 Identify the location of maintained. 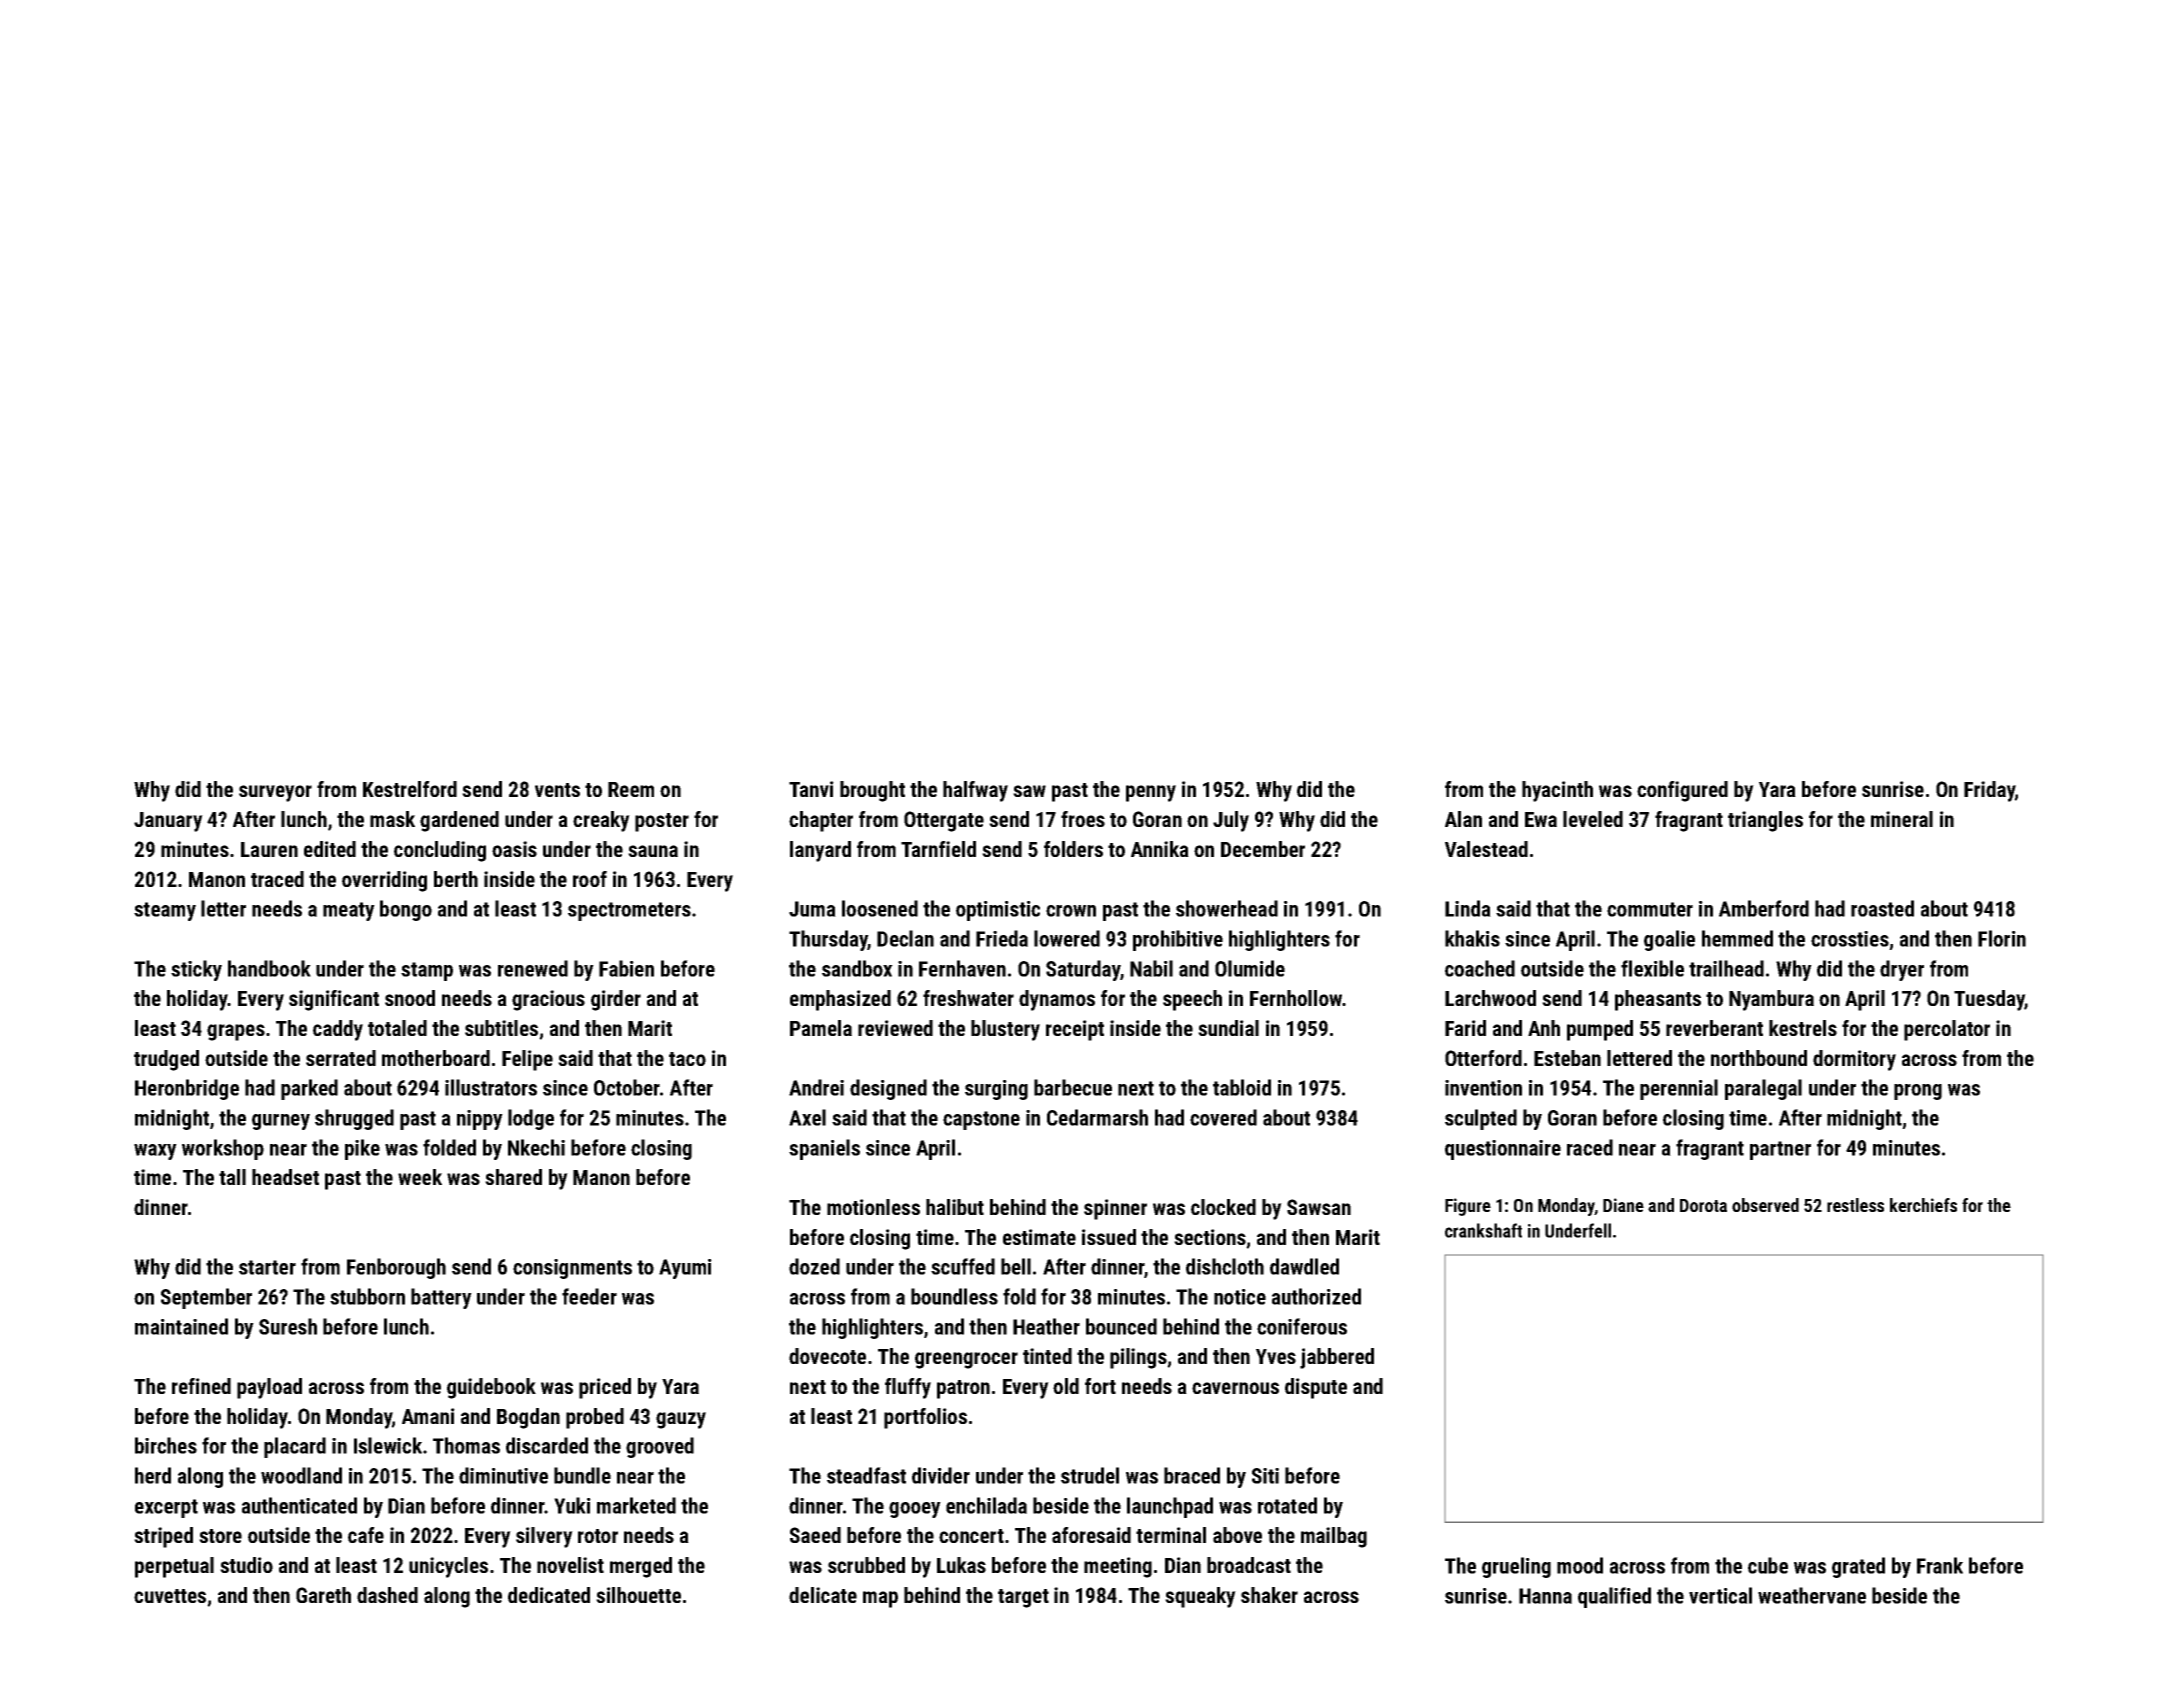
(181, 1326).
